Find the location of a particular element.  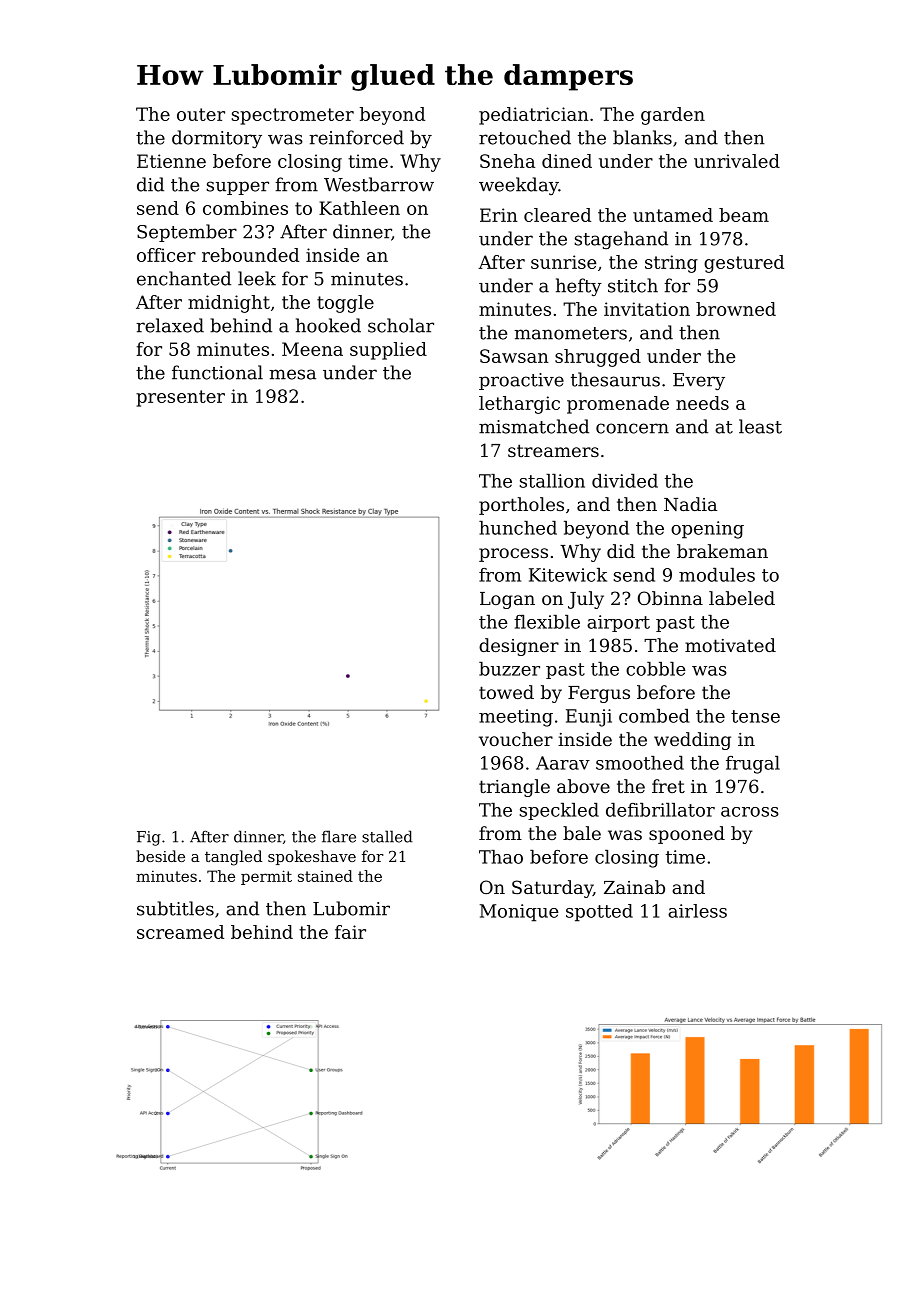

beam is located at coordinates (744, 215).
